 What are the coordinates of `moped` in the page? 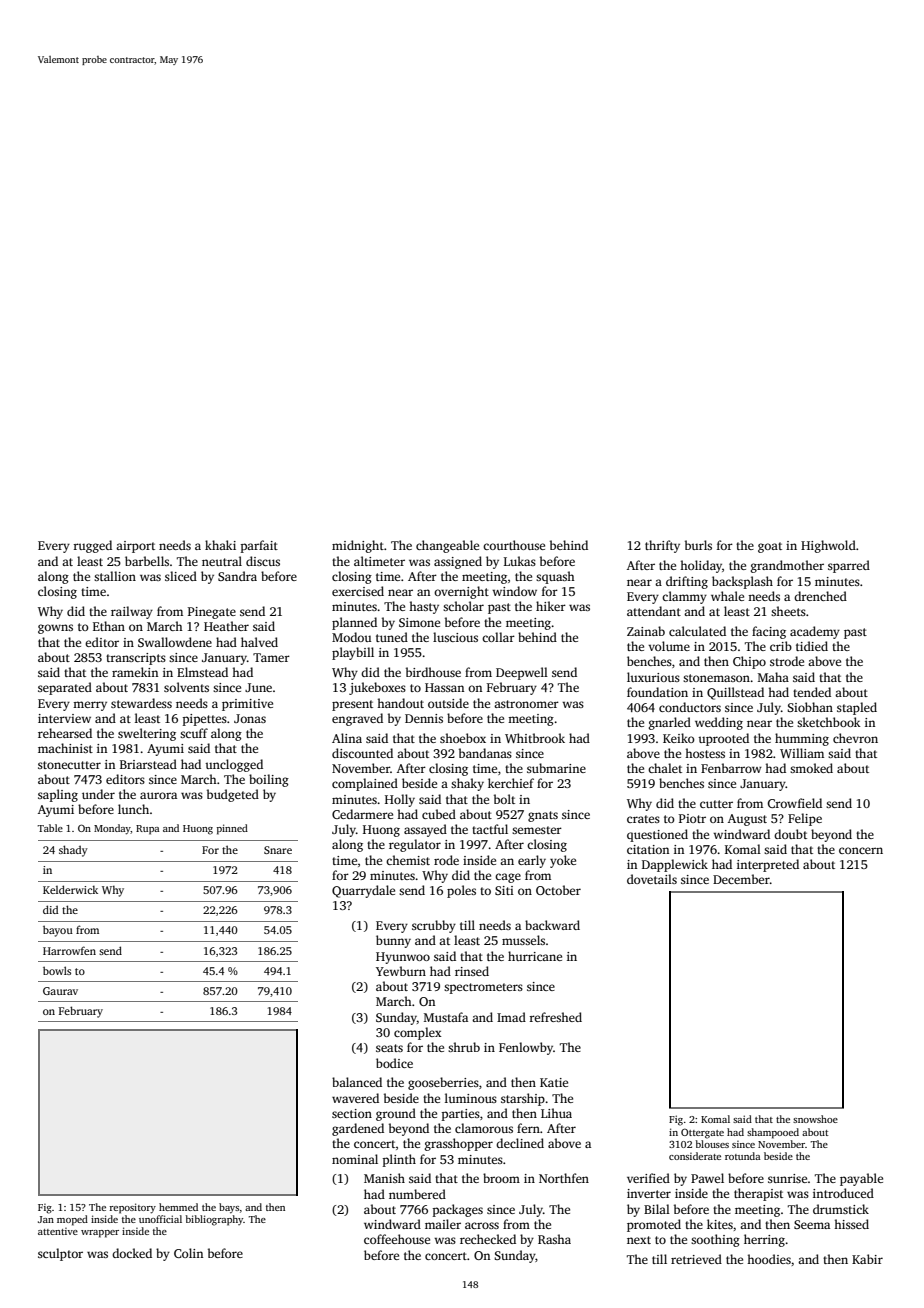 It's located at (72, 1220).
